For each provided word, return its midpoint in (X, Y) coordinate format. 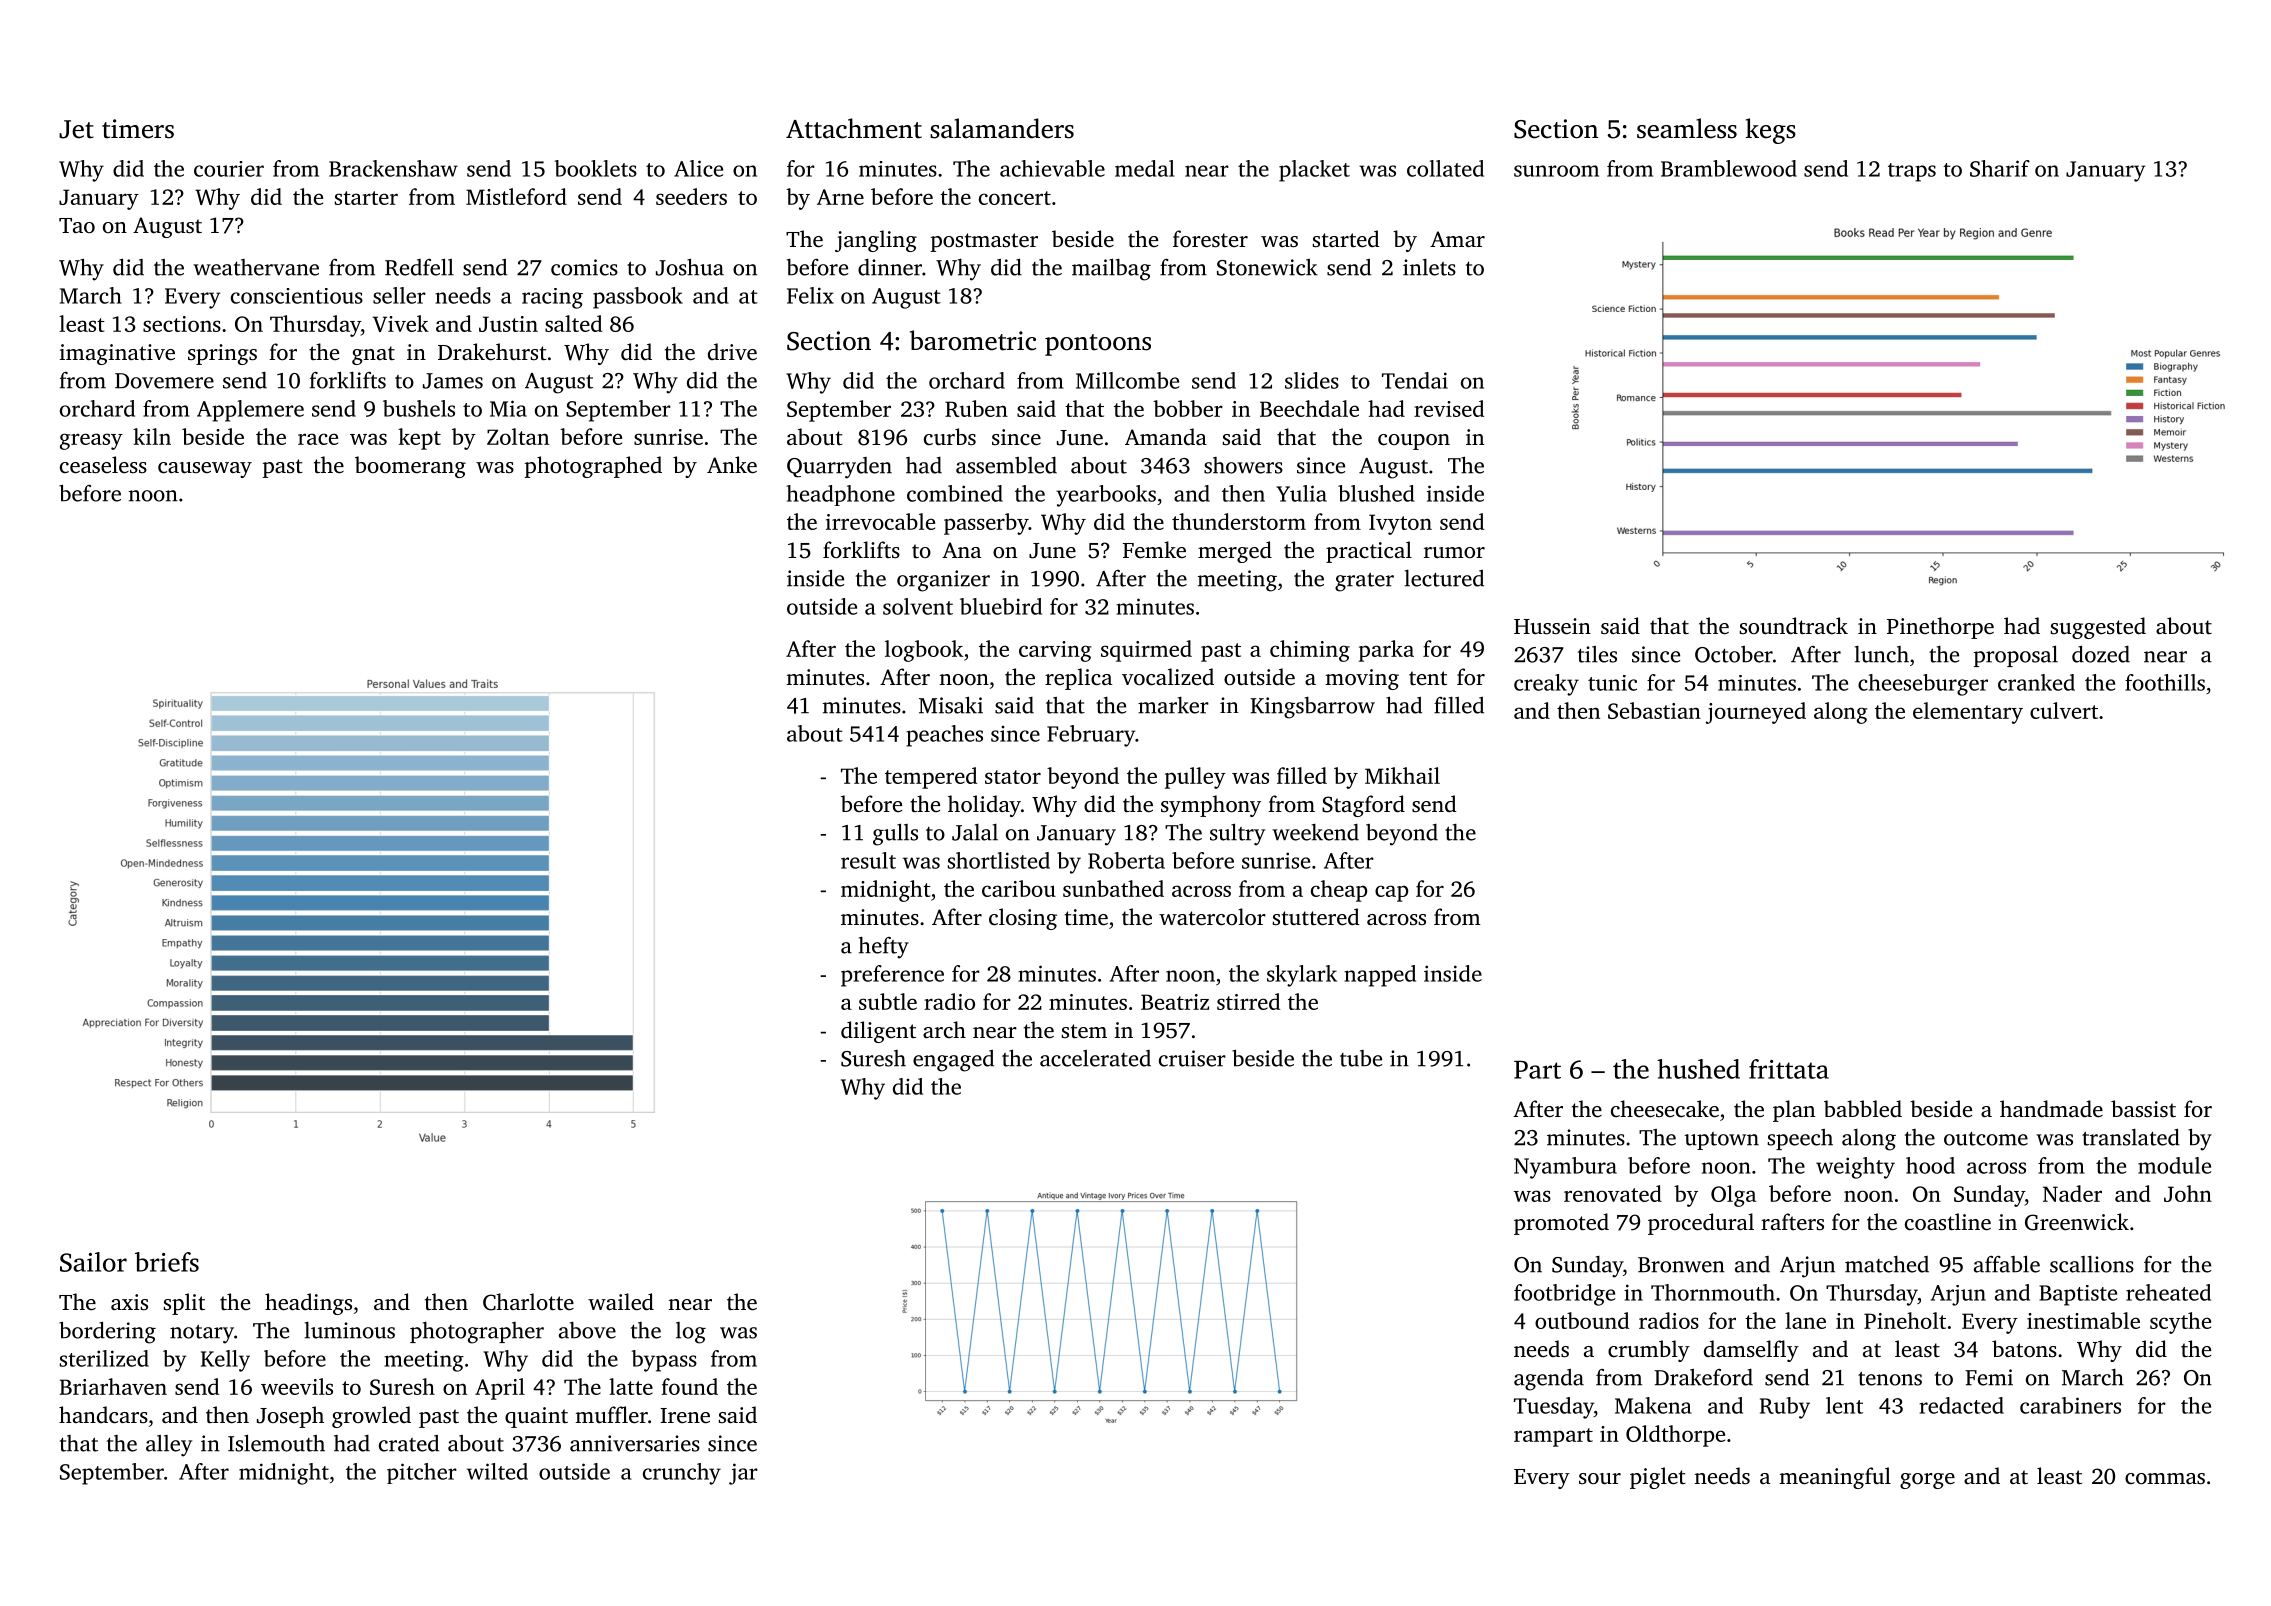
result (868, 860)
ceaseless (103, 465)
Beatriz (1175, 1002)
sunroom (1556, 171)
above (587, 1330)
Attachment (854, 128)
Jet (76, 129)
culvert (2064, 710)
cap (1391, 893)
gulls (895, 834)
